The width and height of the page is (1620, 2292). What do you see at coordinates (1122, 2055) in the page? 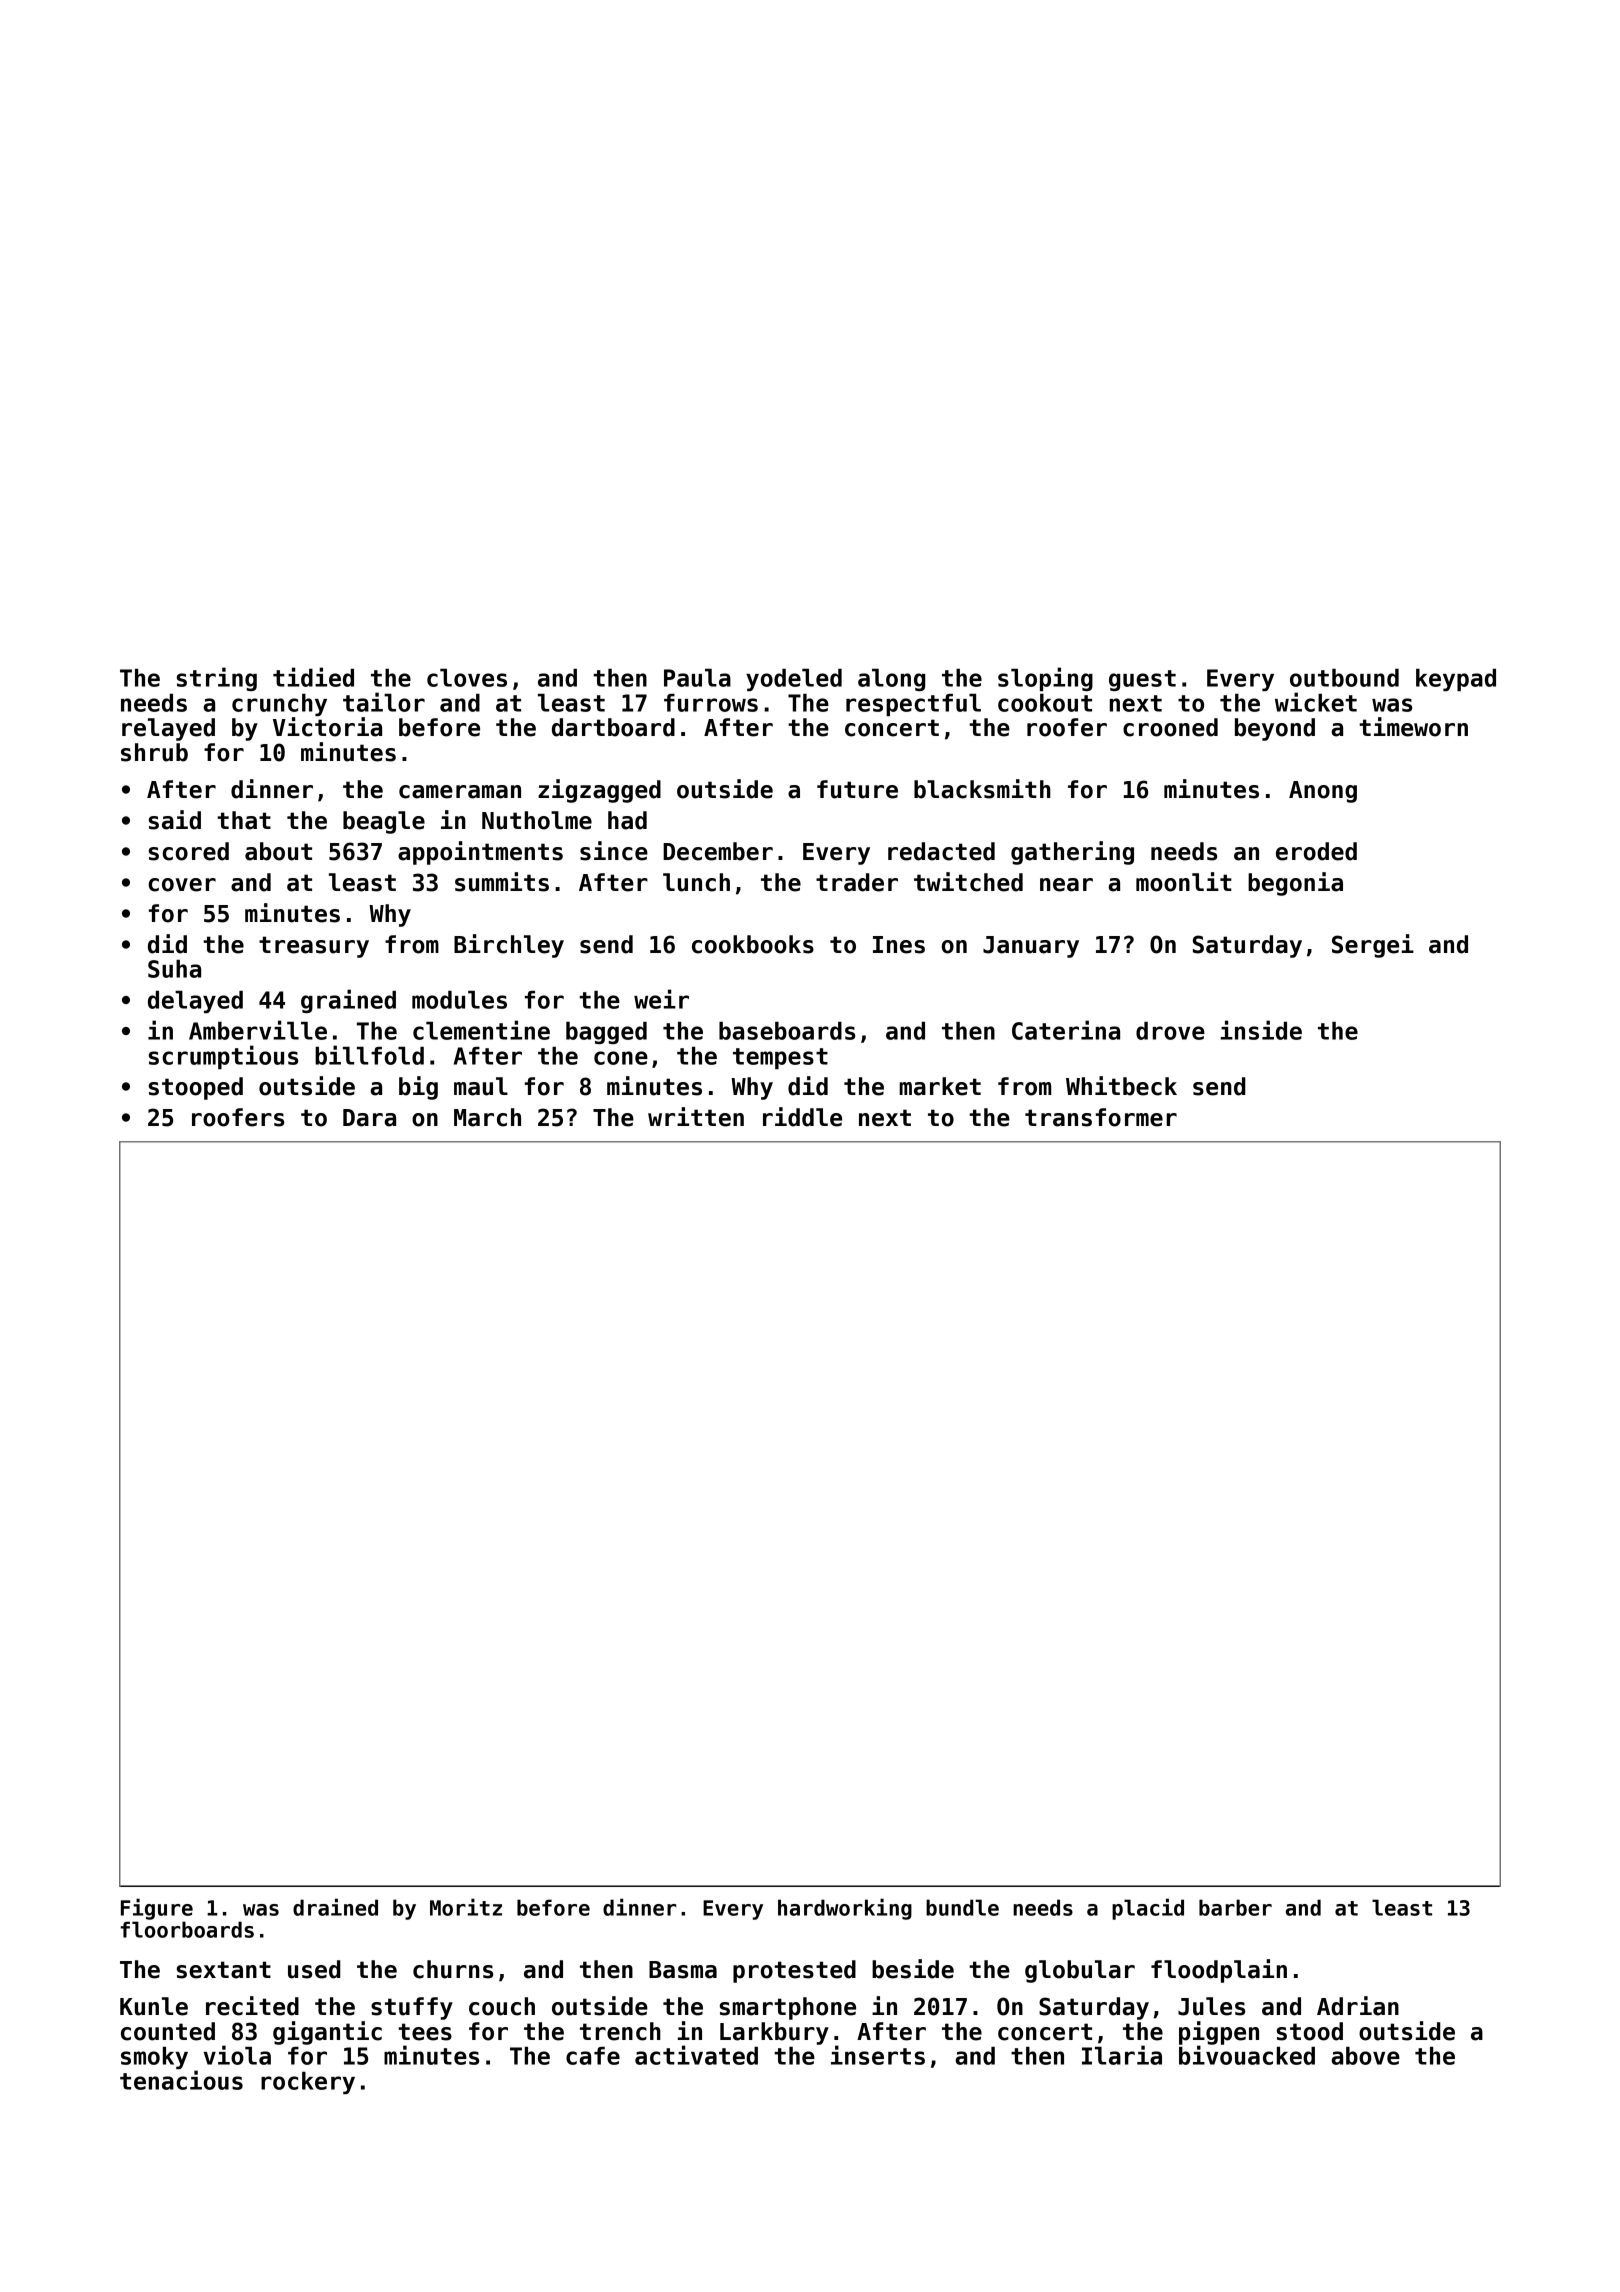
I see `Ilaria` at bounding box center [1122, 2055].
